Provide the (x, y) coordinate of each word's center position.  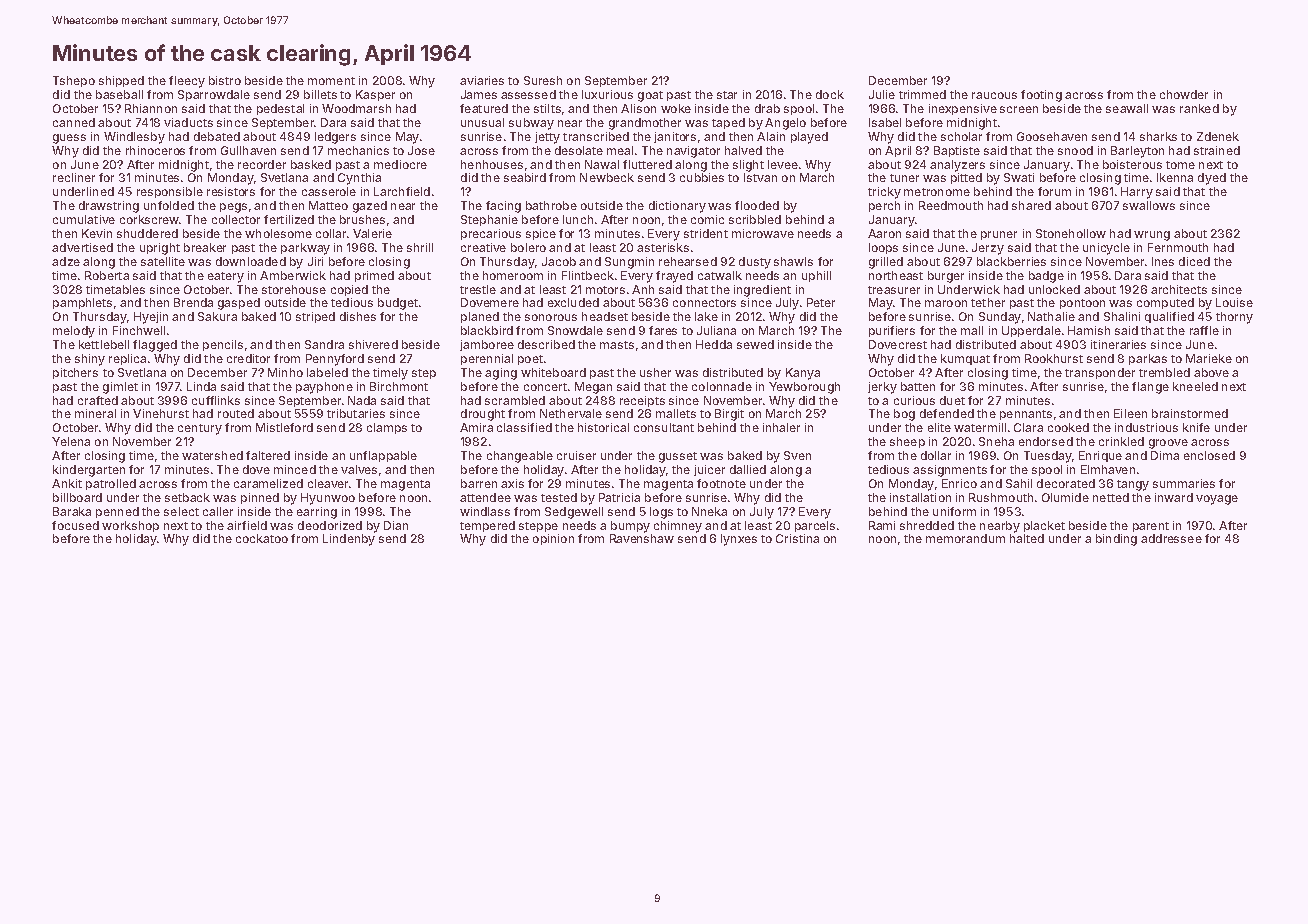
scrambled (515, 400)
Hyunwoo (328, 499)
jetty (547, 138)
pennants (1026, 415)
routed (236, 413)
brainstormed (1190, 413)
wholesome (278, 233)
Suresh (543, 80)
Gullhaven (248, 150)
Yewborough (804, 388)
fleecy (187, 82)
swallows (1149, 205)
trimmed (922, 94)
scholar (961, 136)
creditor (248, 358)
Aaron (884, 233)
